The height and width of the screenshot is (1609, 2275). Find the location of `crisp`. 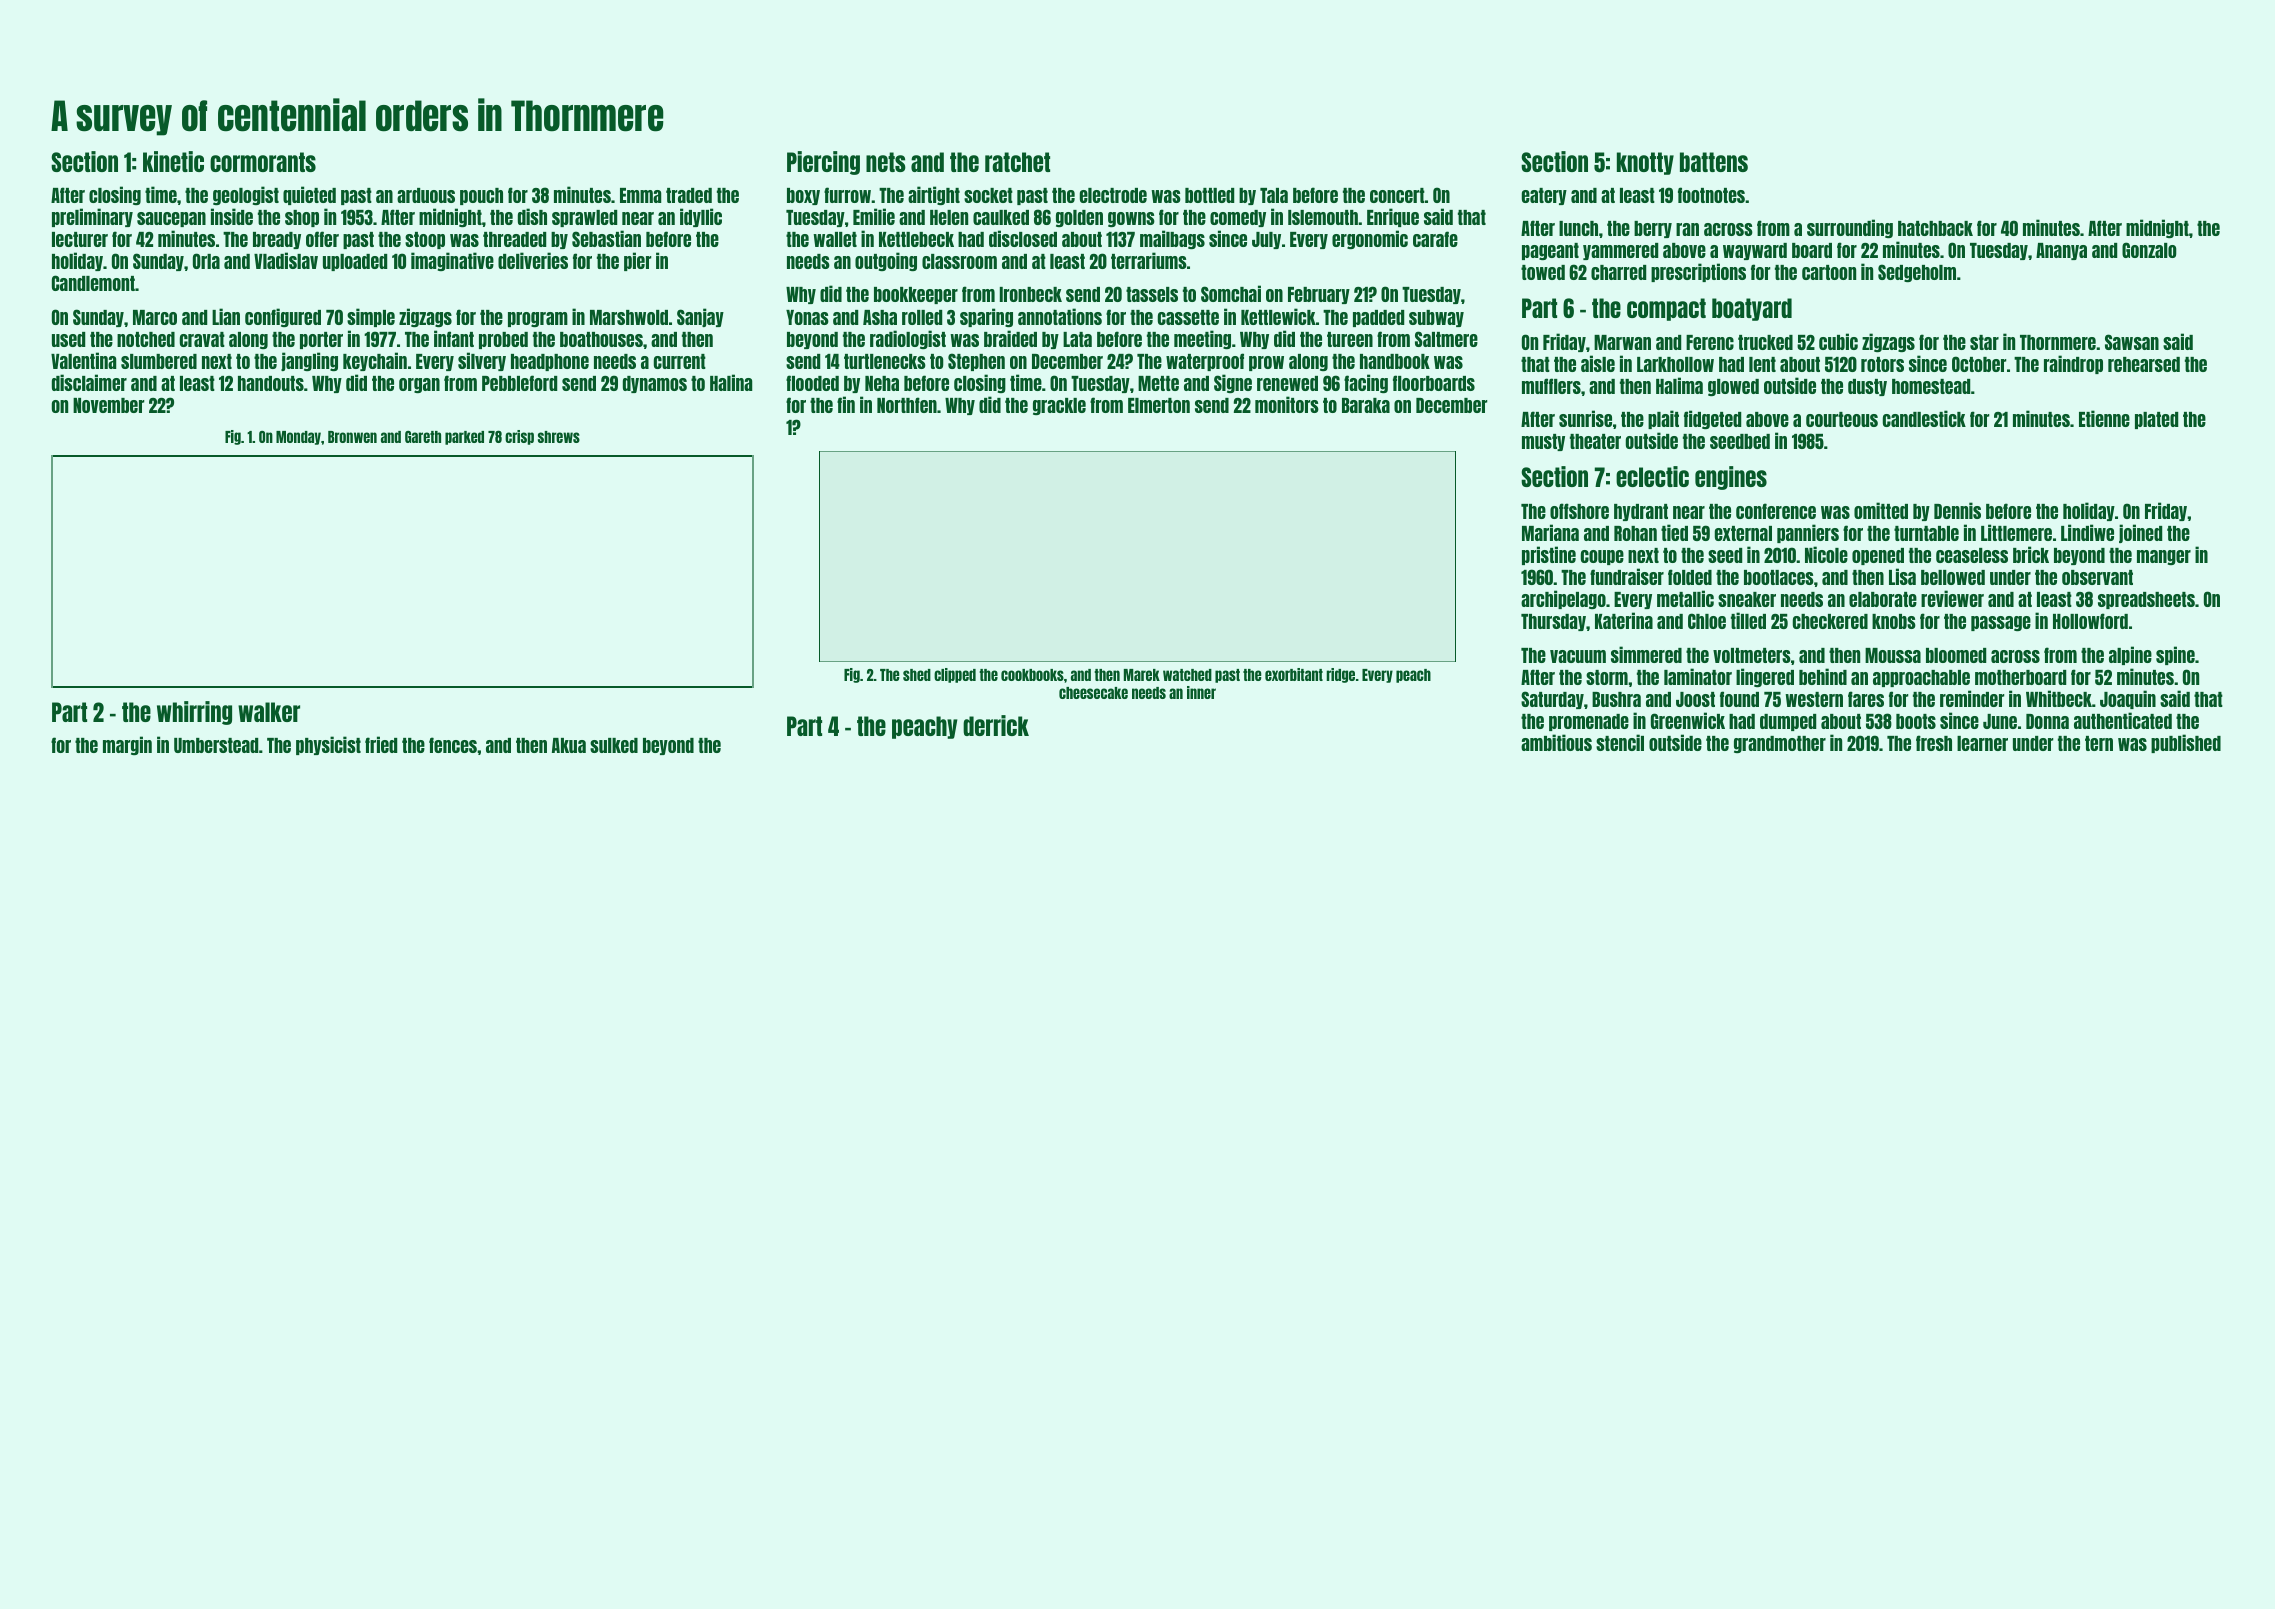

crisp is located at coordinates (519, 437).
